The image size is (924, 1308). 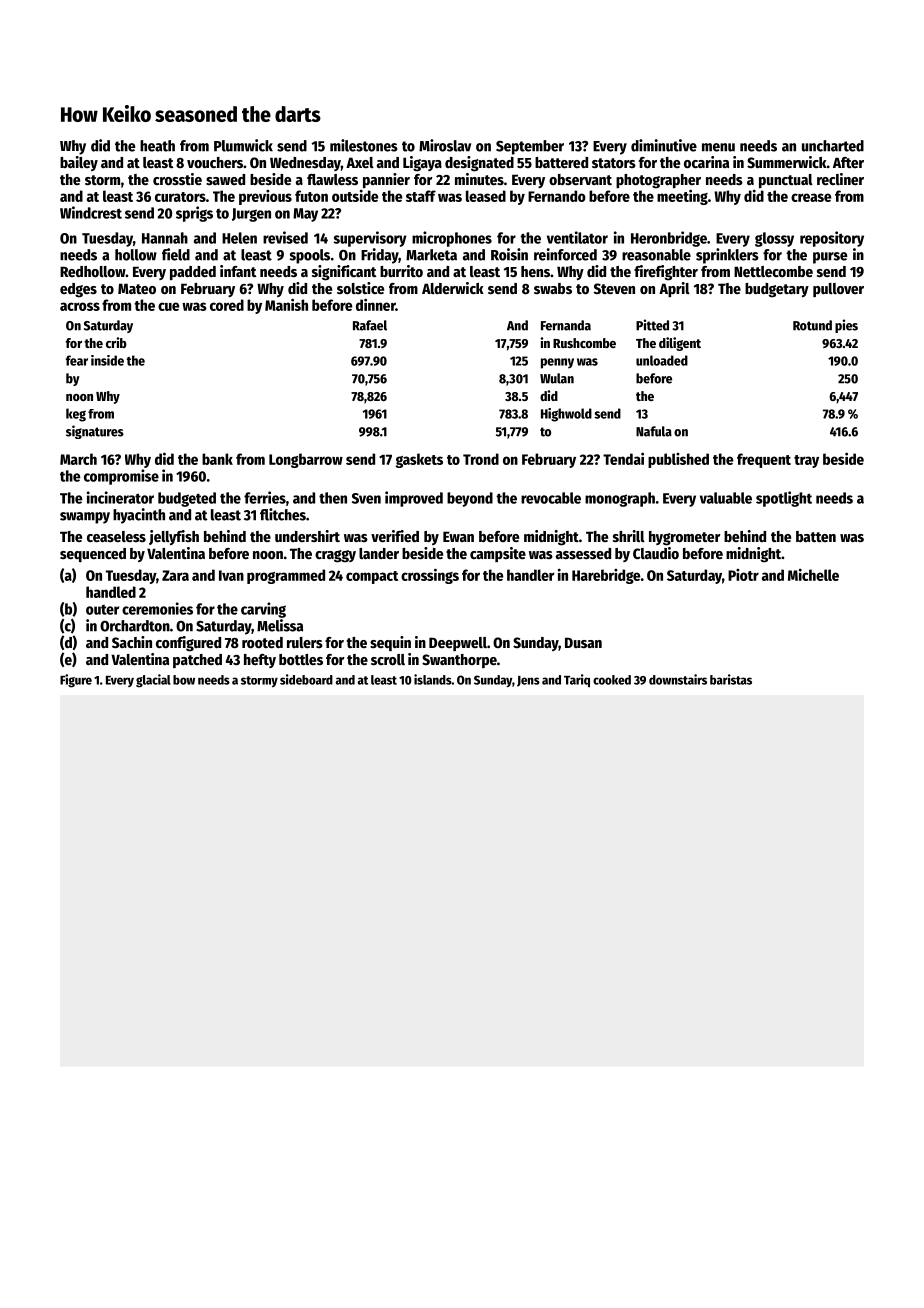 I want to click on sawed, so click(x=225, y=179).
